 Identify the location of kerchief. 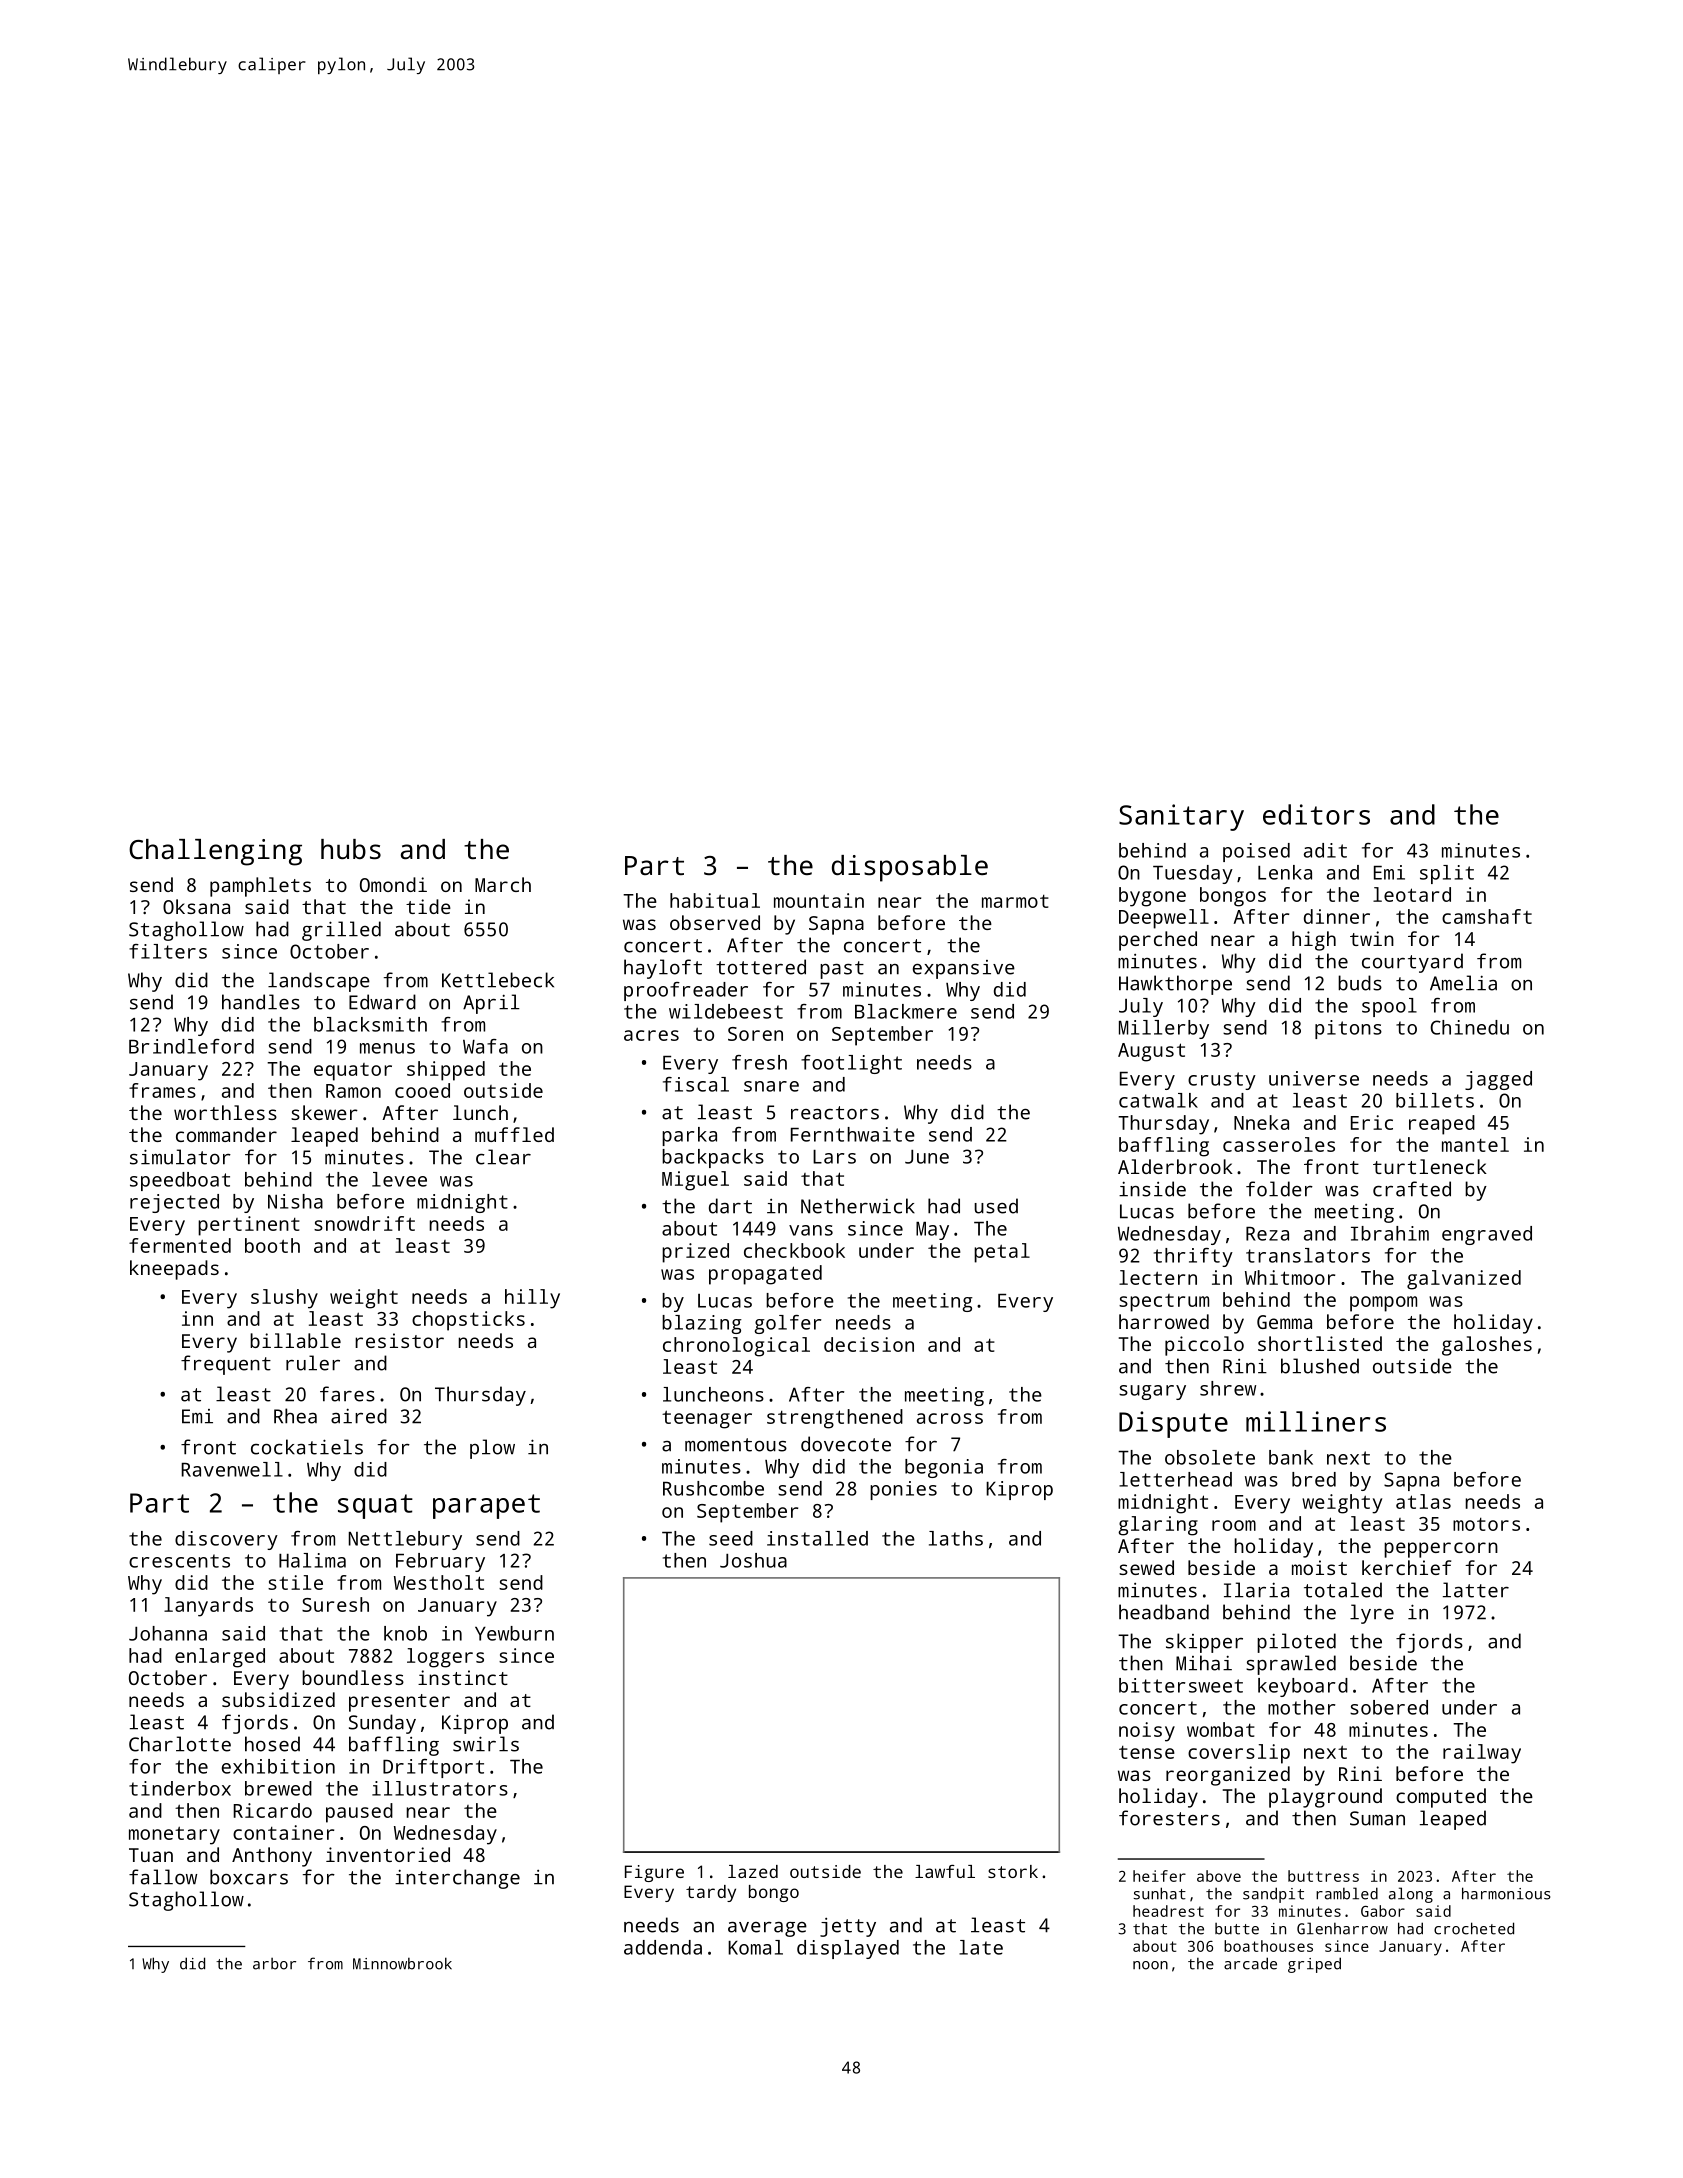
(1406, 1567).
